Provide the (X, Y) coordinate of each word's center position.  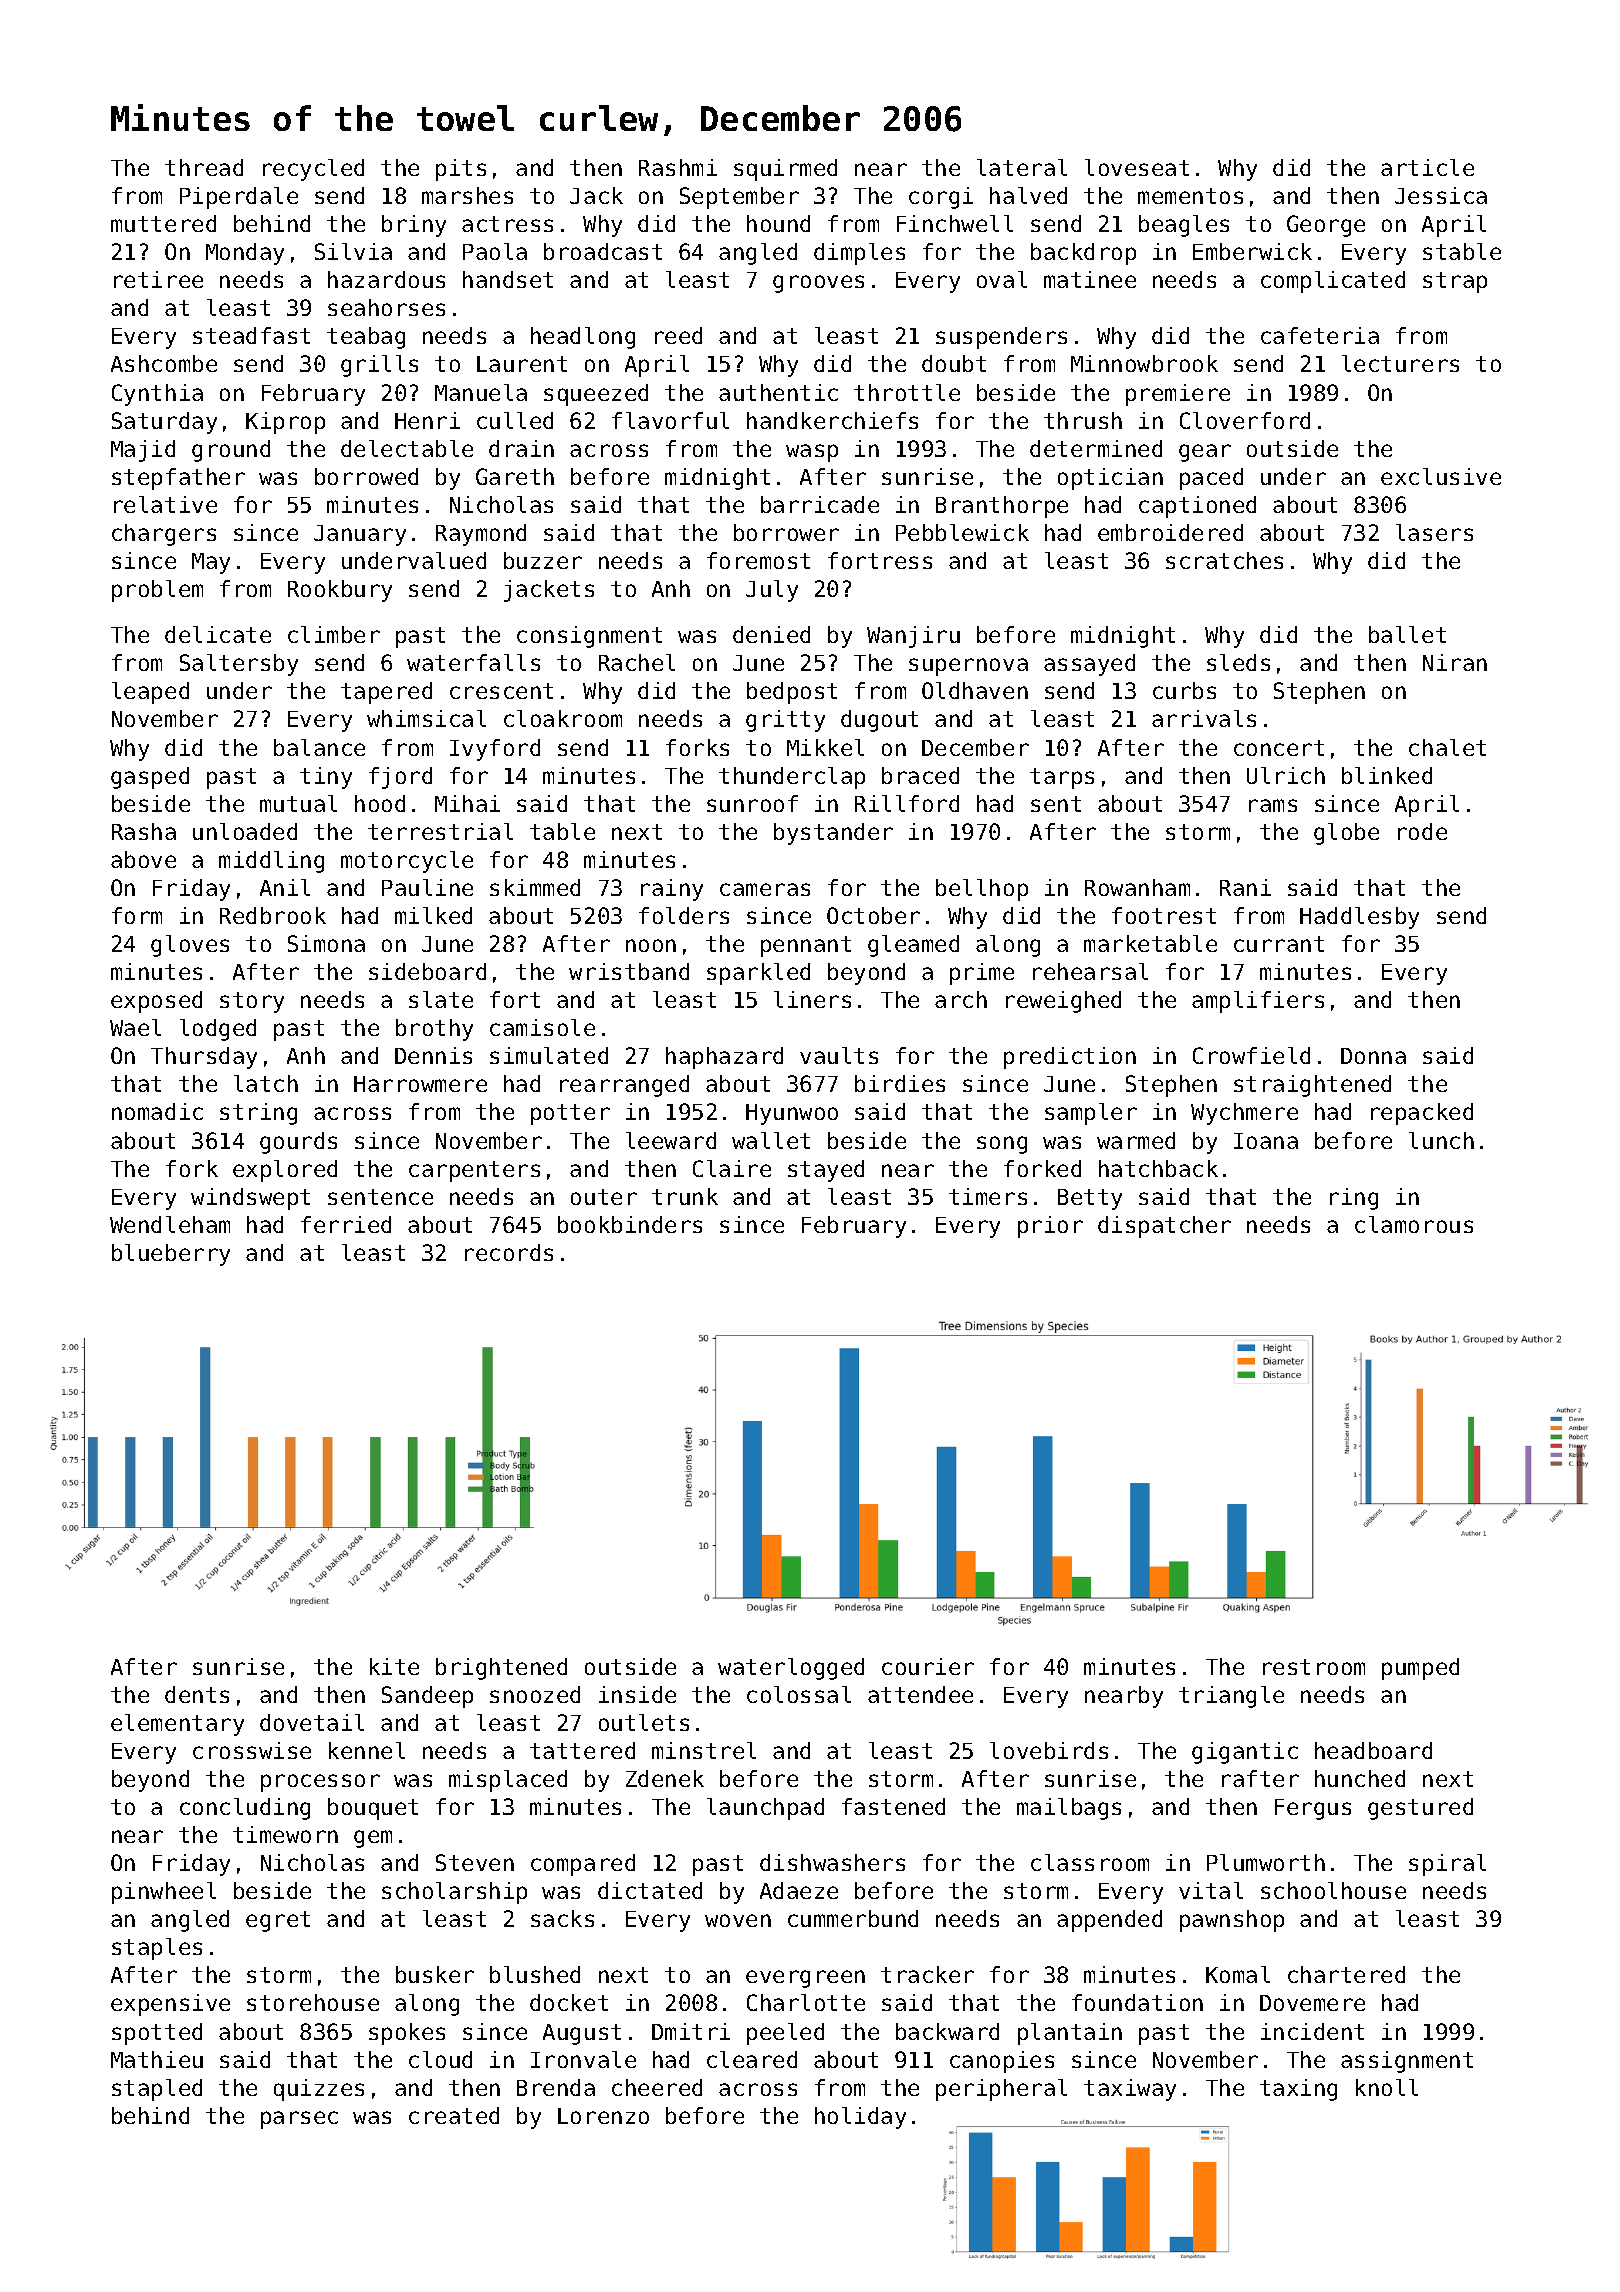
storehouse (313, 2002)
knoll (1387, 2087)
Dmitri (691, 2031)
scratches (1224, 560)
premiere (1178, 395)
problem (157, 591)
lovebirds (1049, 1750)
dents (197, 1694)
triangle (1231, 1697)
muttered (163, 223)
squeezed (596, 395)
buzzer (543, 560)
